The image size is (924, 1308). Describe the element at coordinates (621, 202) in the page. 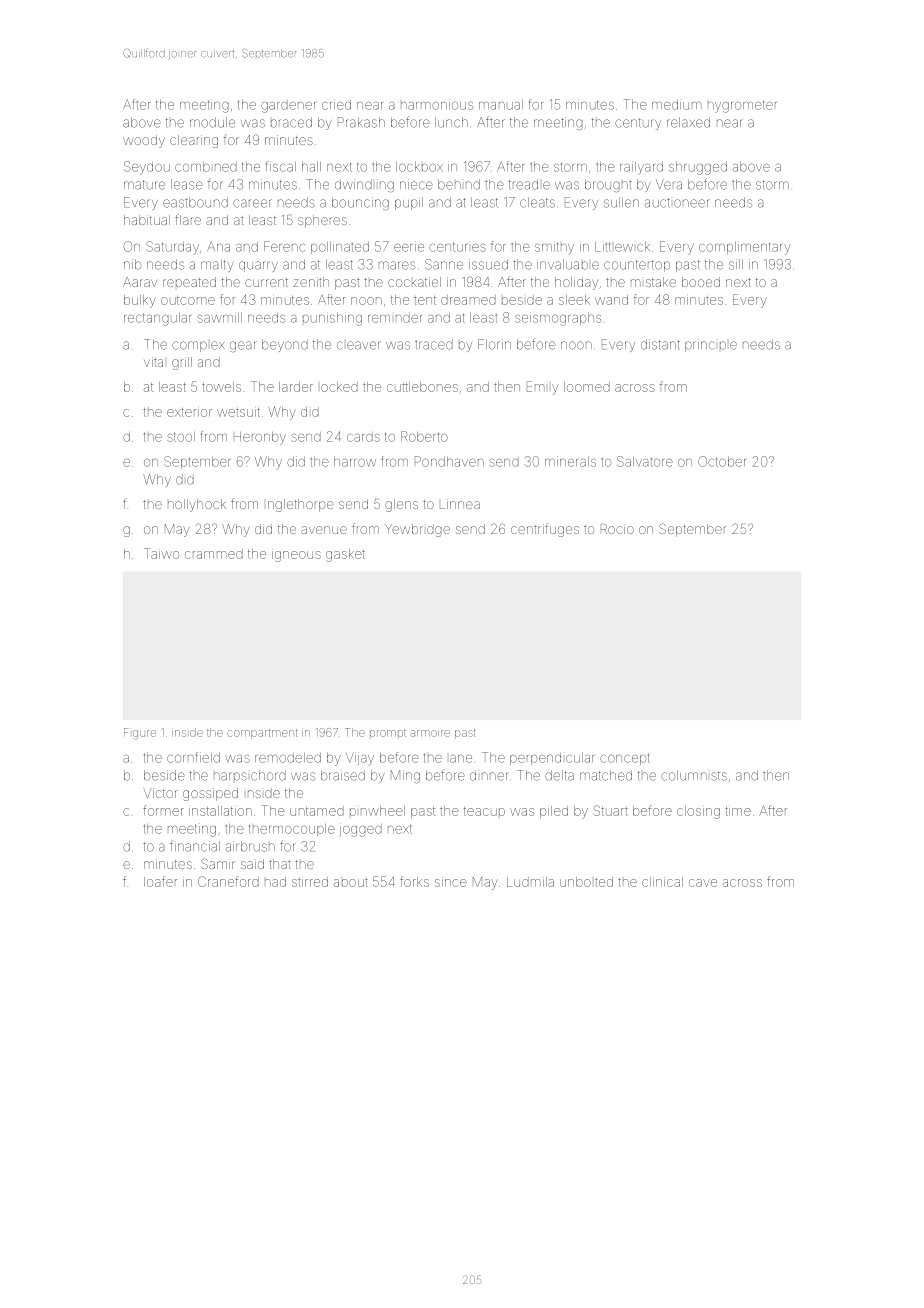

I see `sullen` at that location.
